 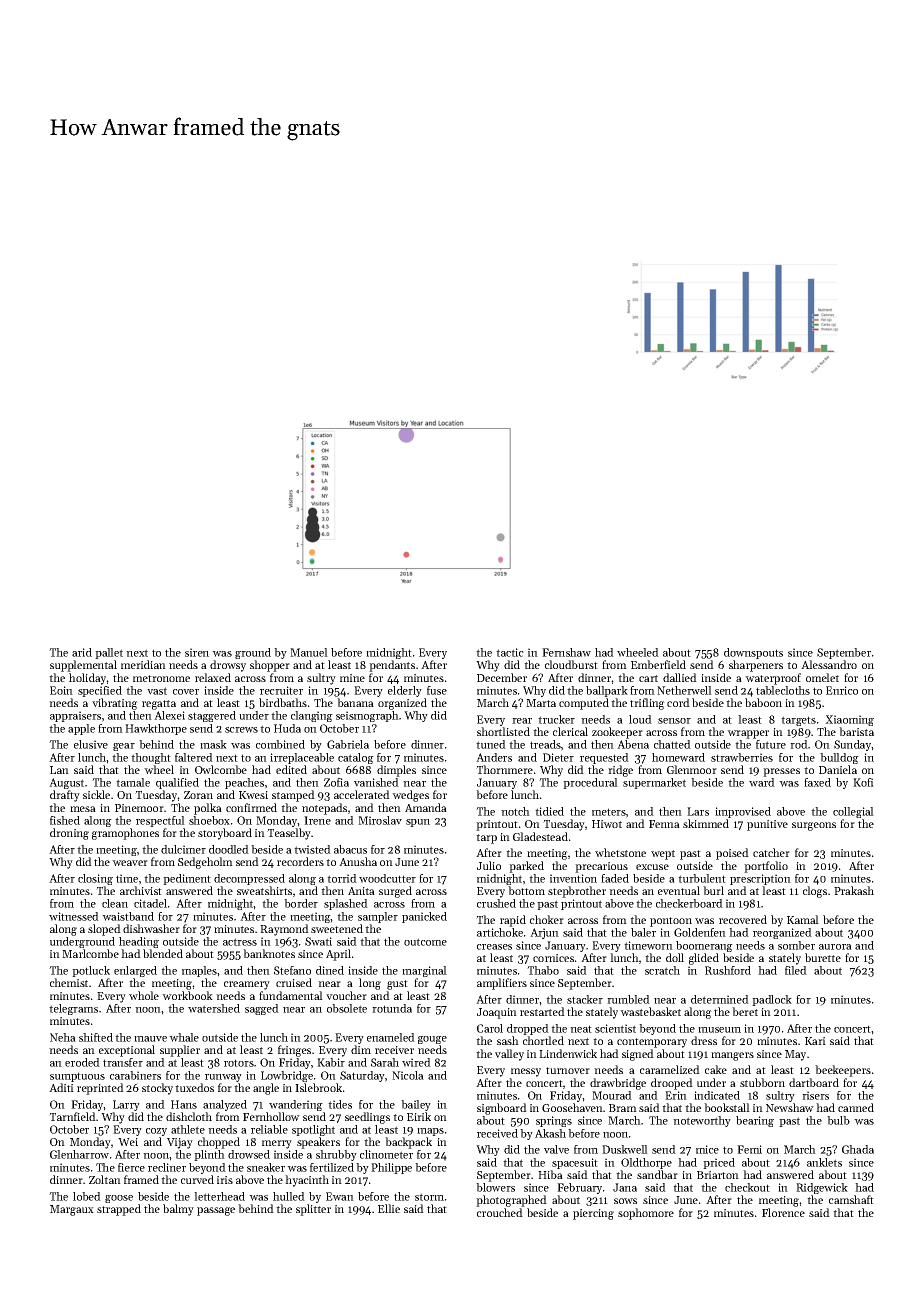 I want to click on ballpark, so click(x=607, y=691).
